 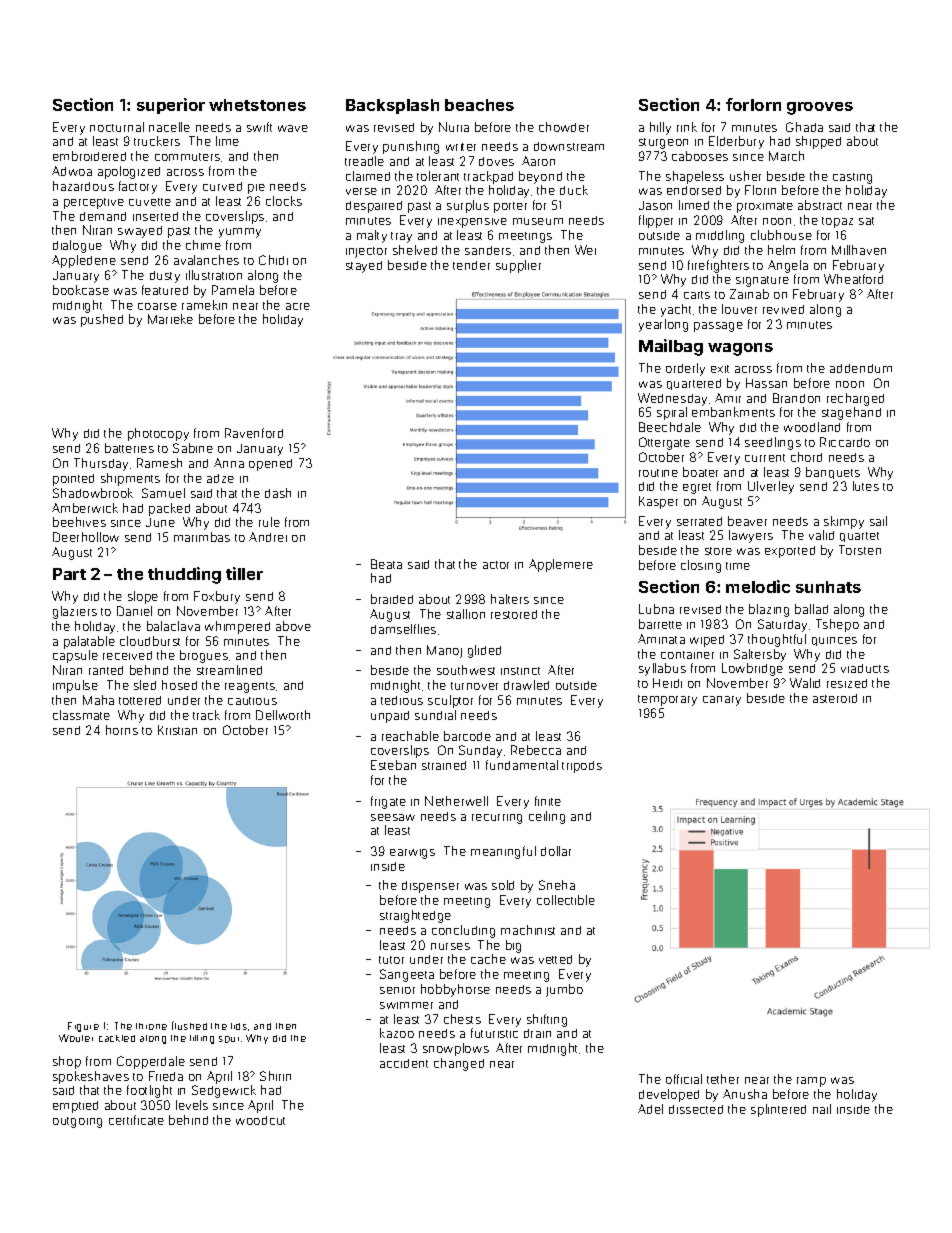 What do you see at coordinates (503, 852) in the screenshot?
I see `meaningful` at bounding box center [503, 852].
